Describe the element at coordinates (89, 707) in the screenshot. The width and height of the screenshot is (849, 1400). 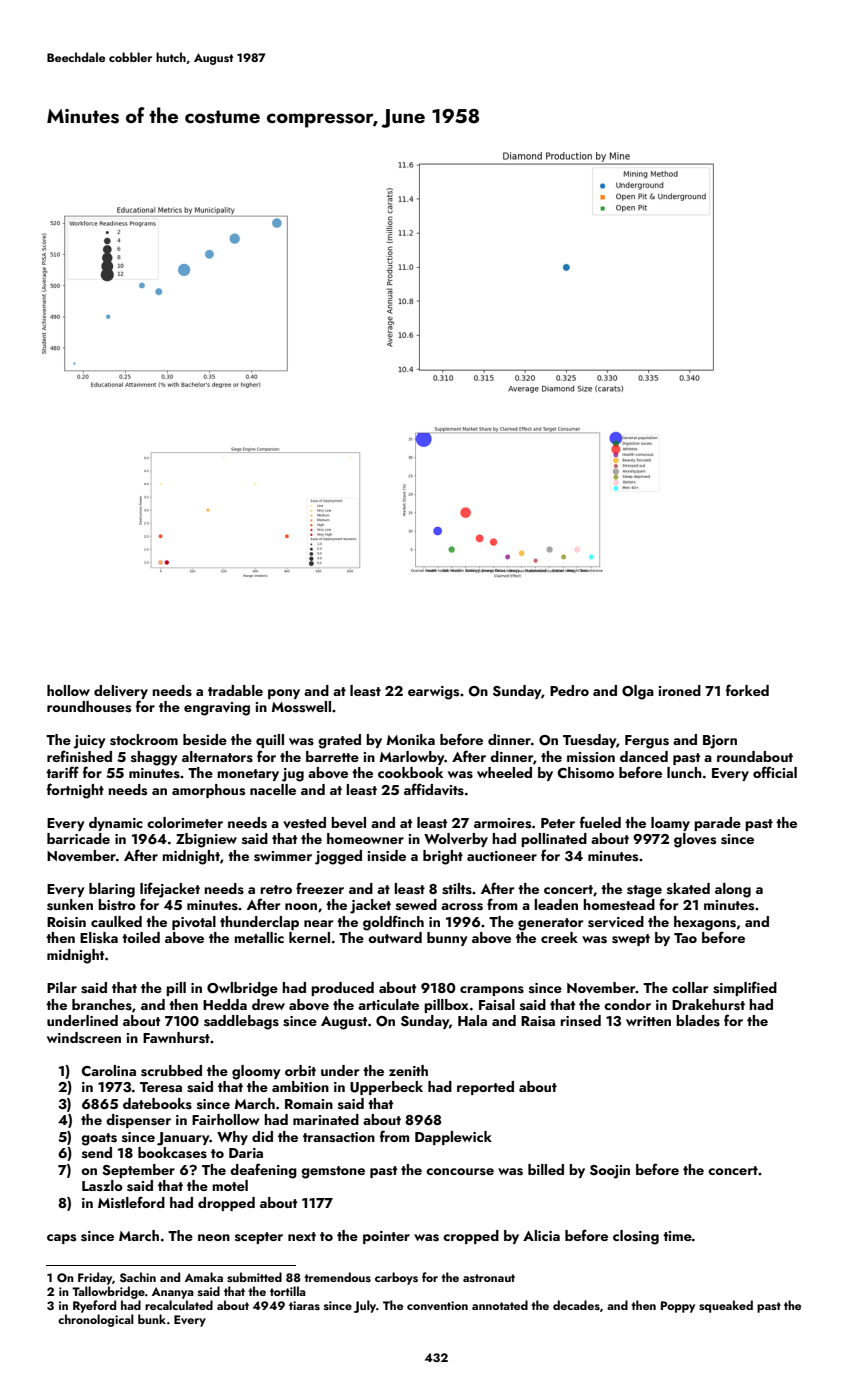
I see `roundhouses` at that location.
